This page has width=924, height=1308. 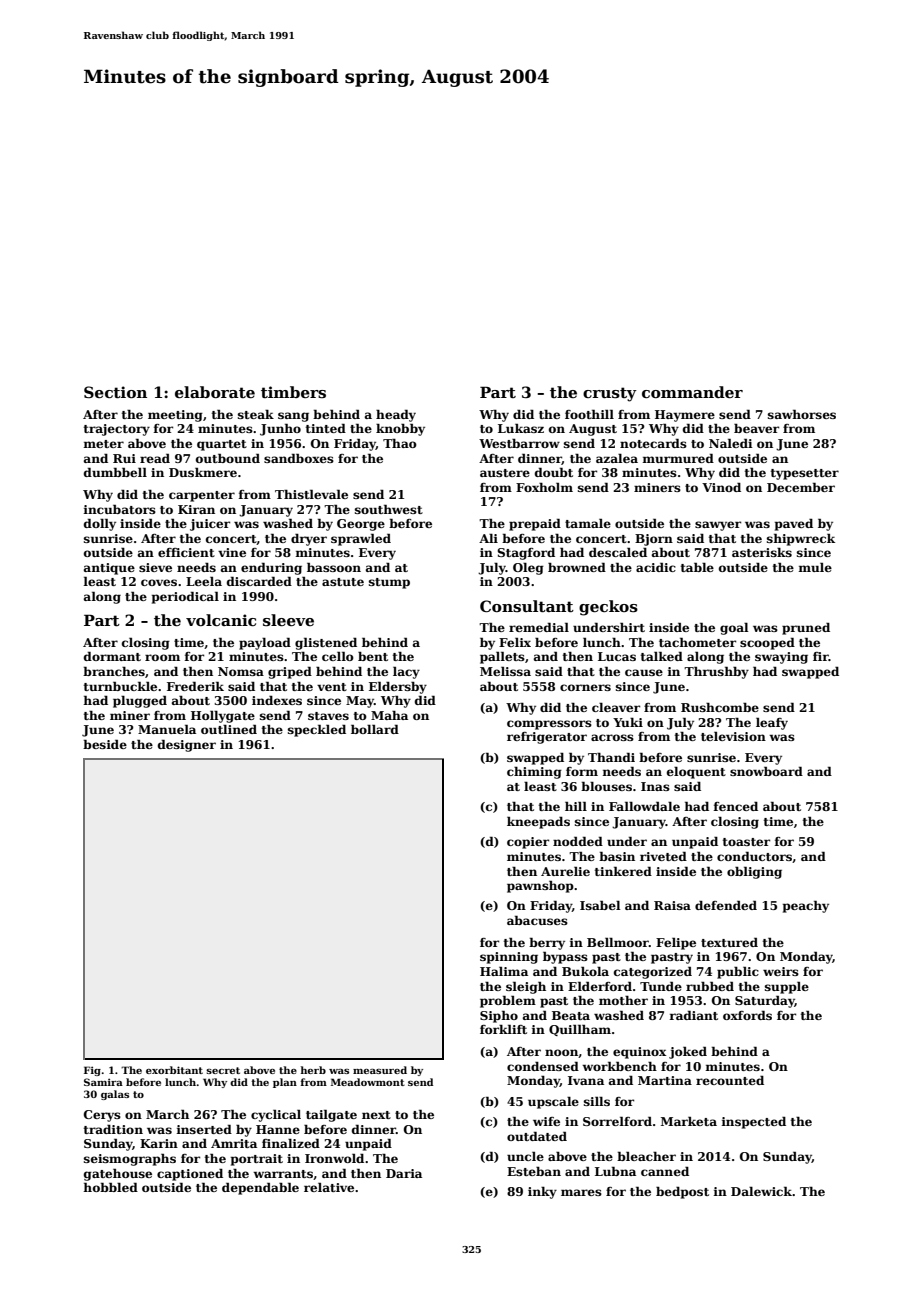 What do you see at coordinates (256, 414) in the page?
I see `steak` at bounding box center [256, 414].
